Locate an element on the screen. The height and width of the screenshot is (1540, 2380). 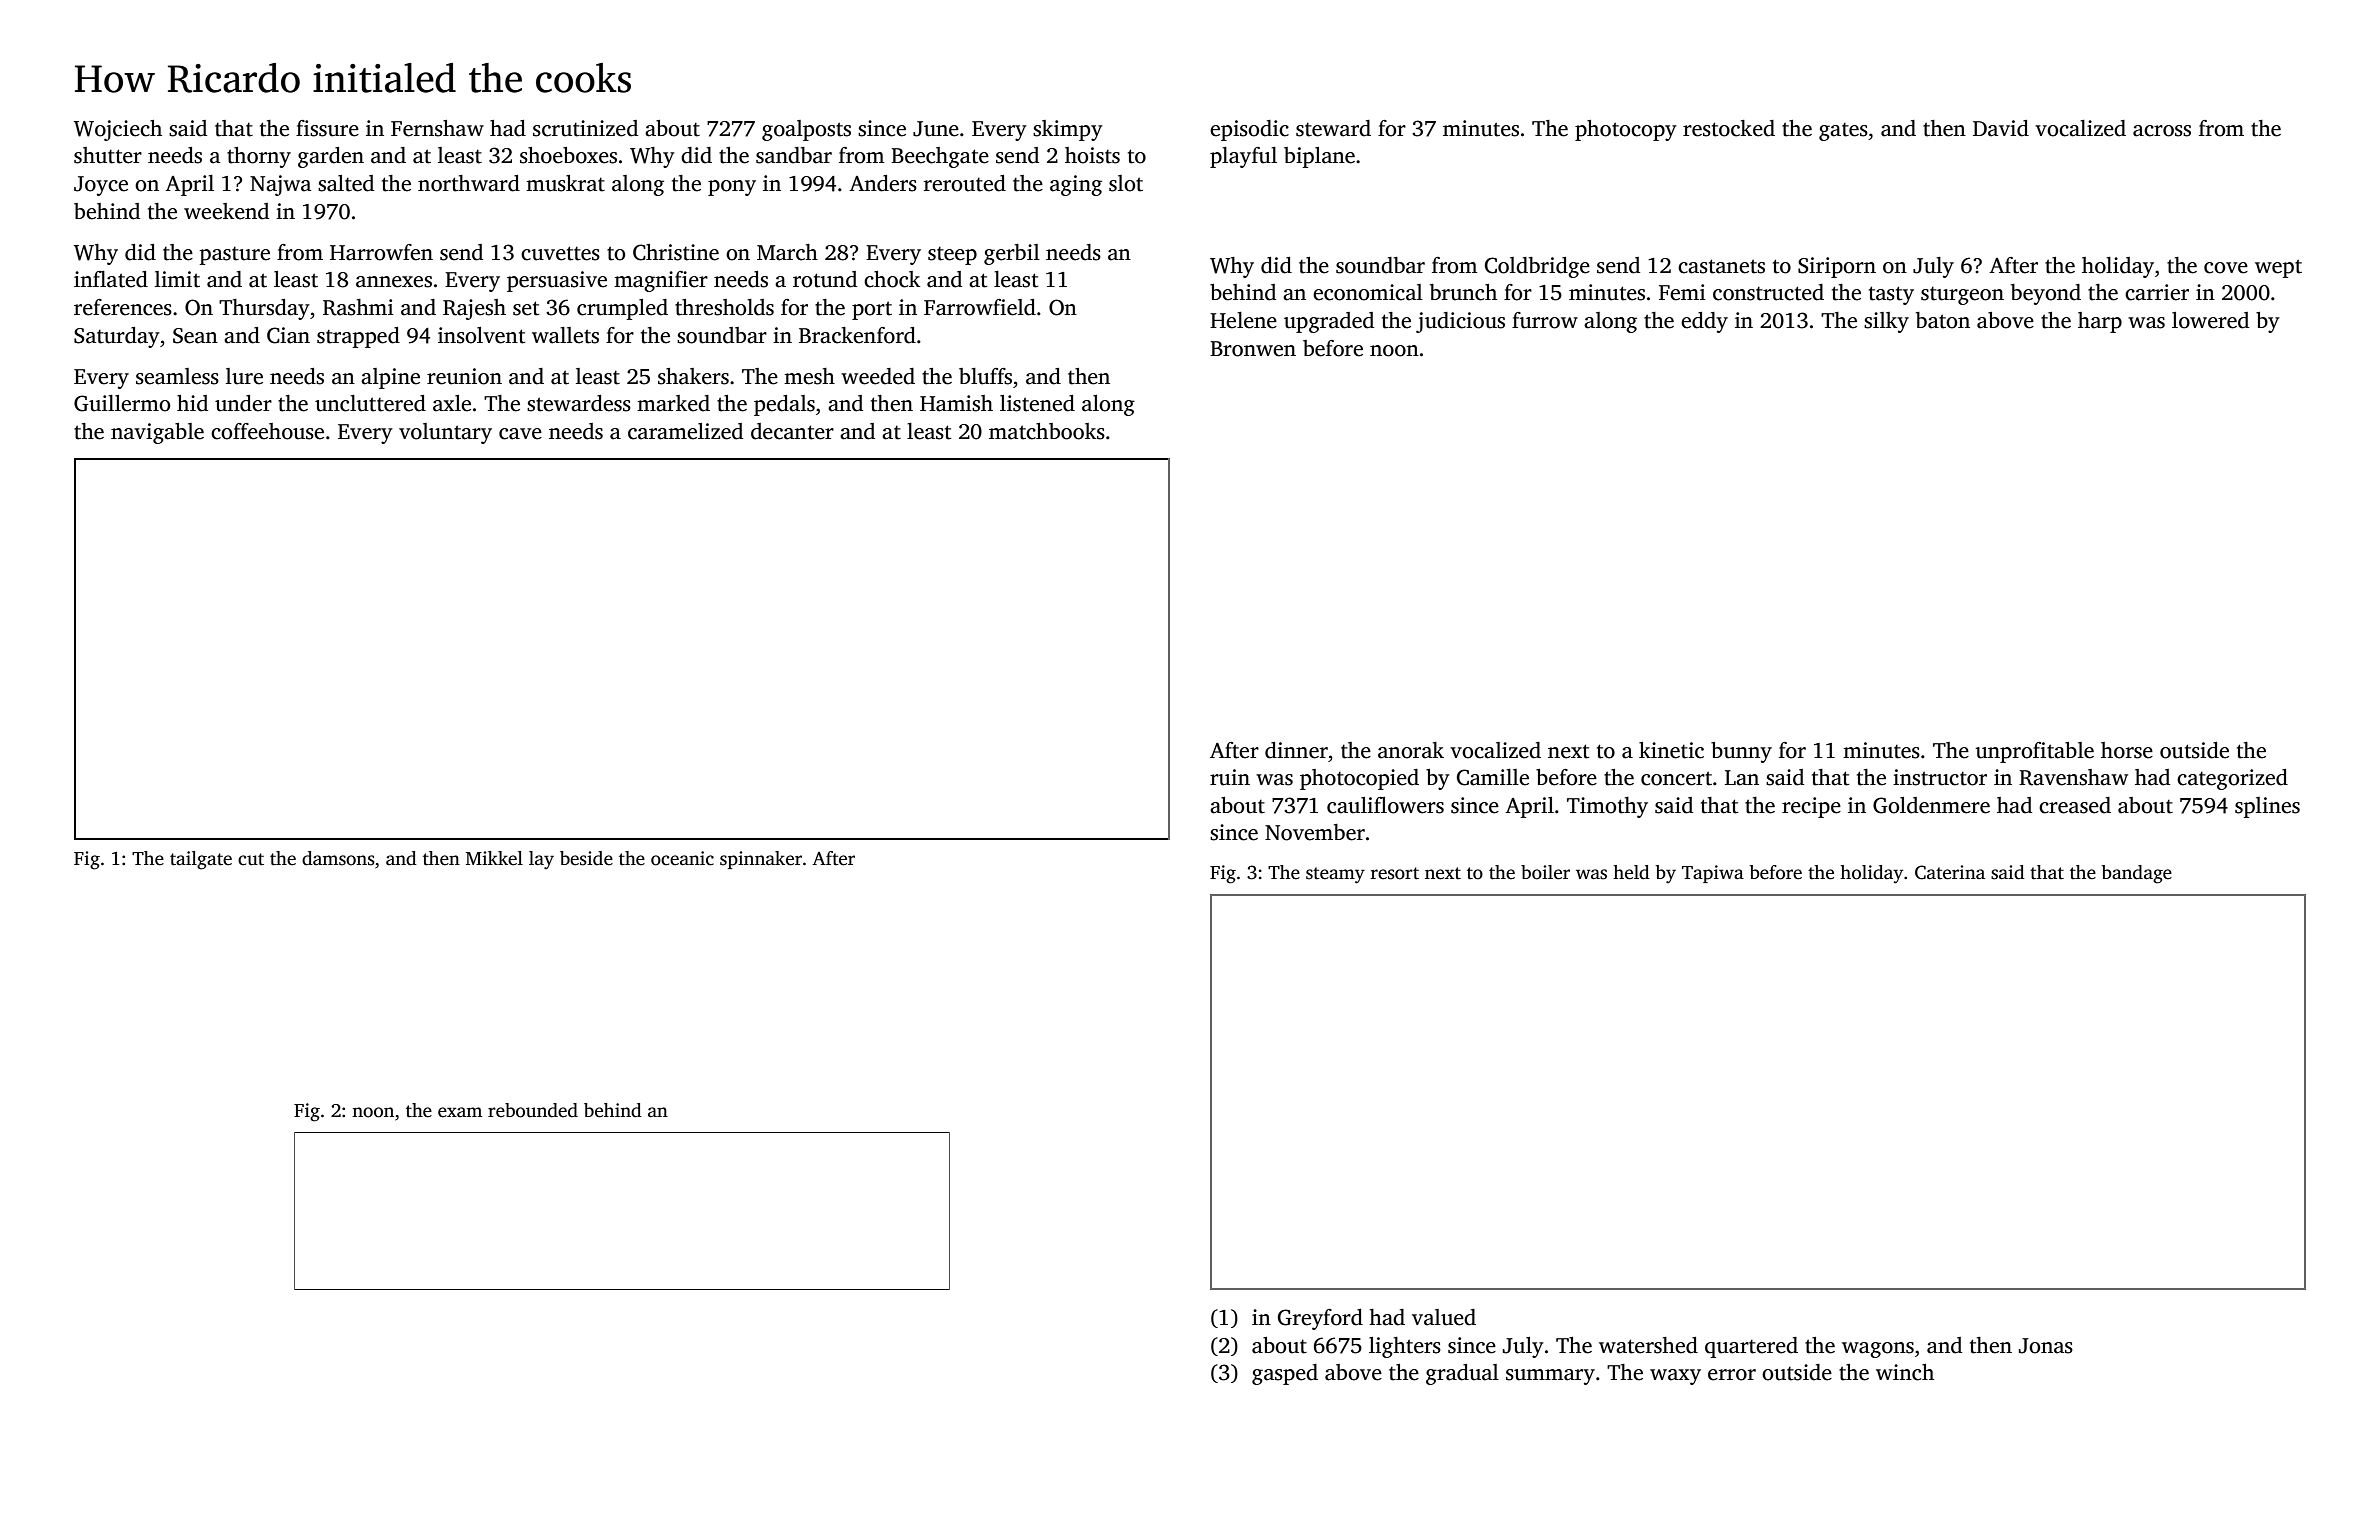
furrow is located at coordinates (1545, 320).
